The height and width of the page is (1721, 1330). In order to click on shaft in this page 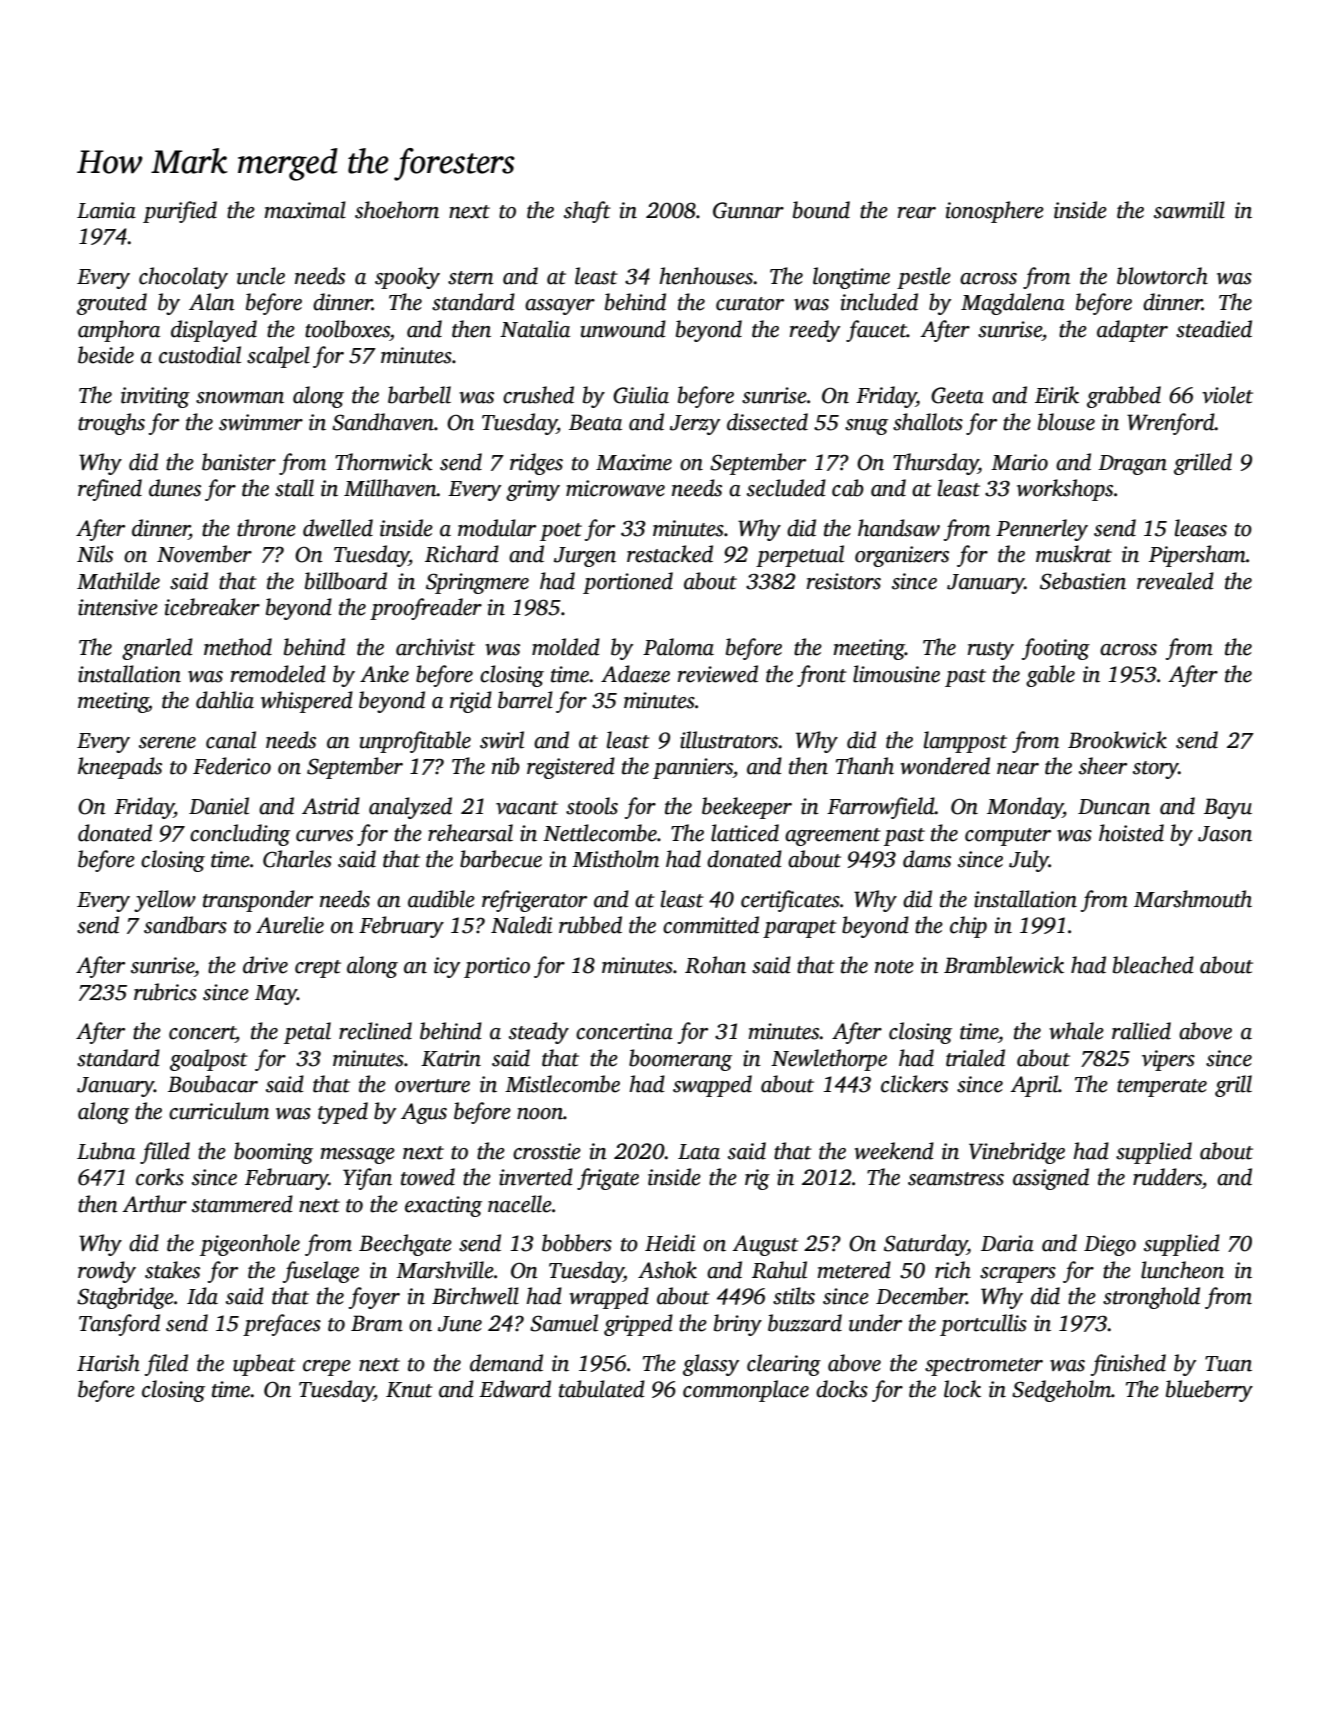, I will do `click(587, 212)`.
